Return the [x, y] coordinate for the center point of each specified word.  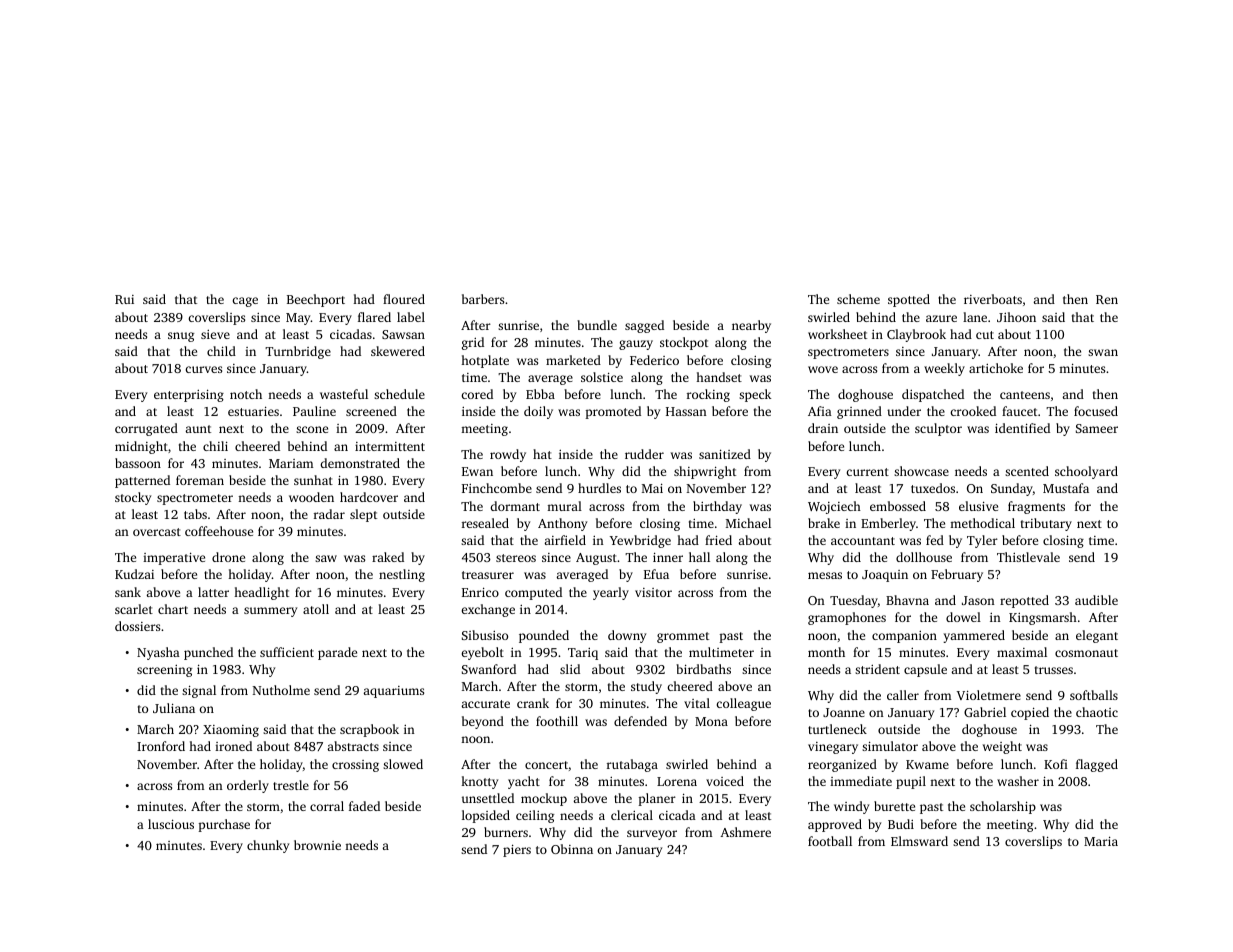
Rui [124, 299]
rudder [644, 454]
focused [1096, 411]
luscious [171, 824]
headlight [261, 593]
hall [699, 557]
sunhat [313, 480]
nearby [751, 326]
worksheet [837, 334]
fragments [1036, 507]
